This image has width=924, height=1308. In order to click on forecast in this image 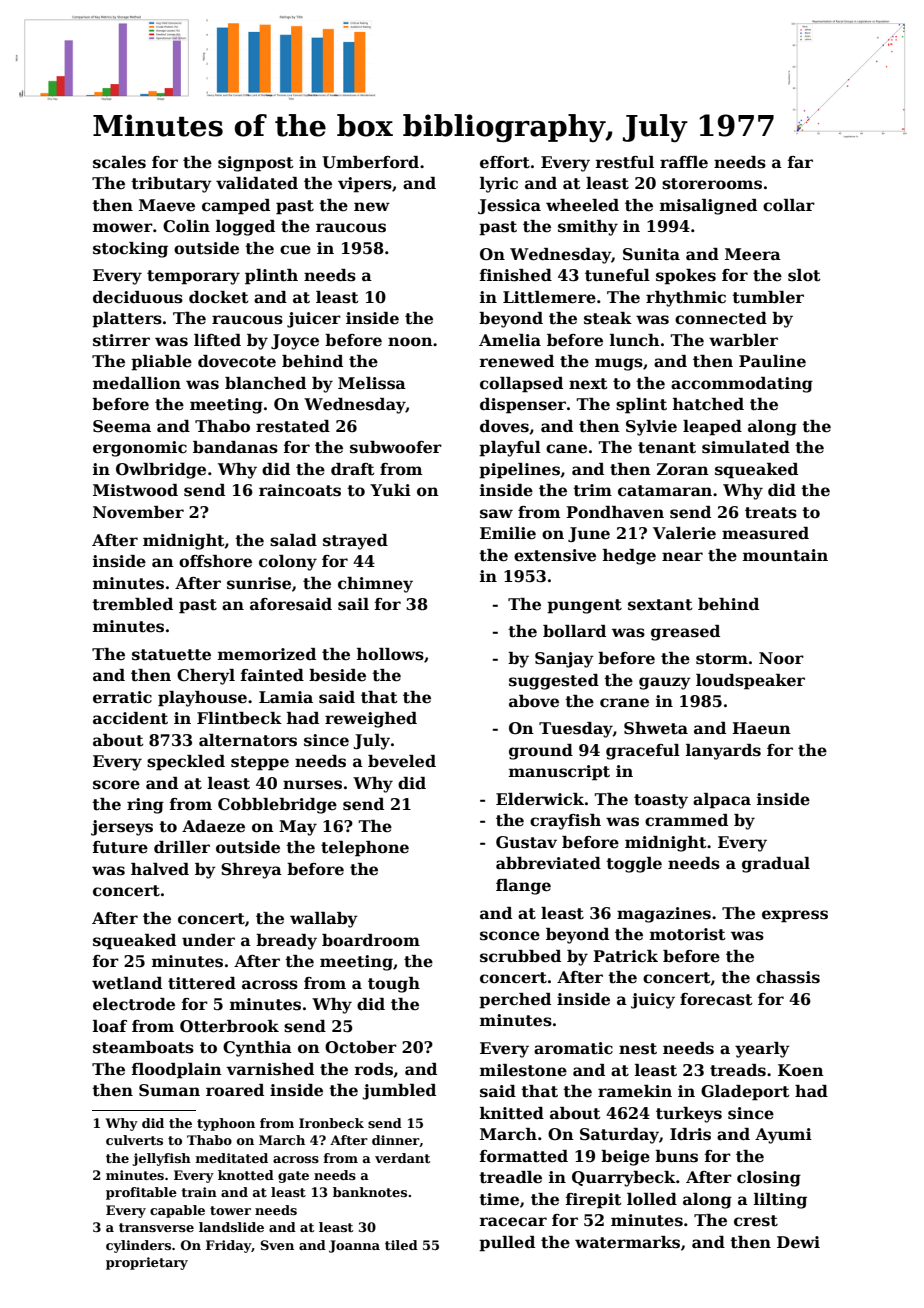, I will do `click(716, 999)`.
